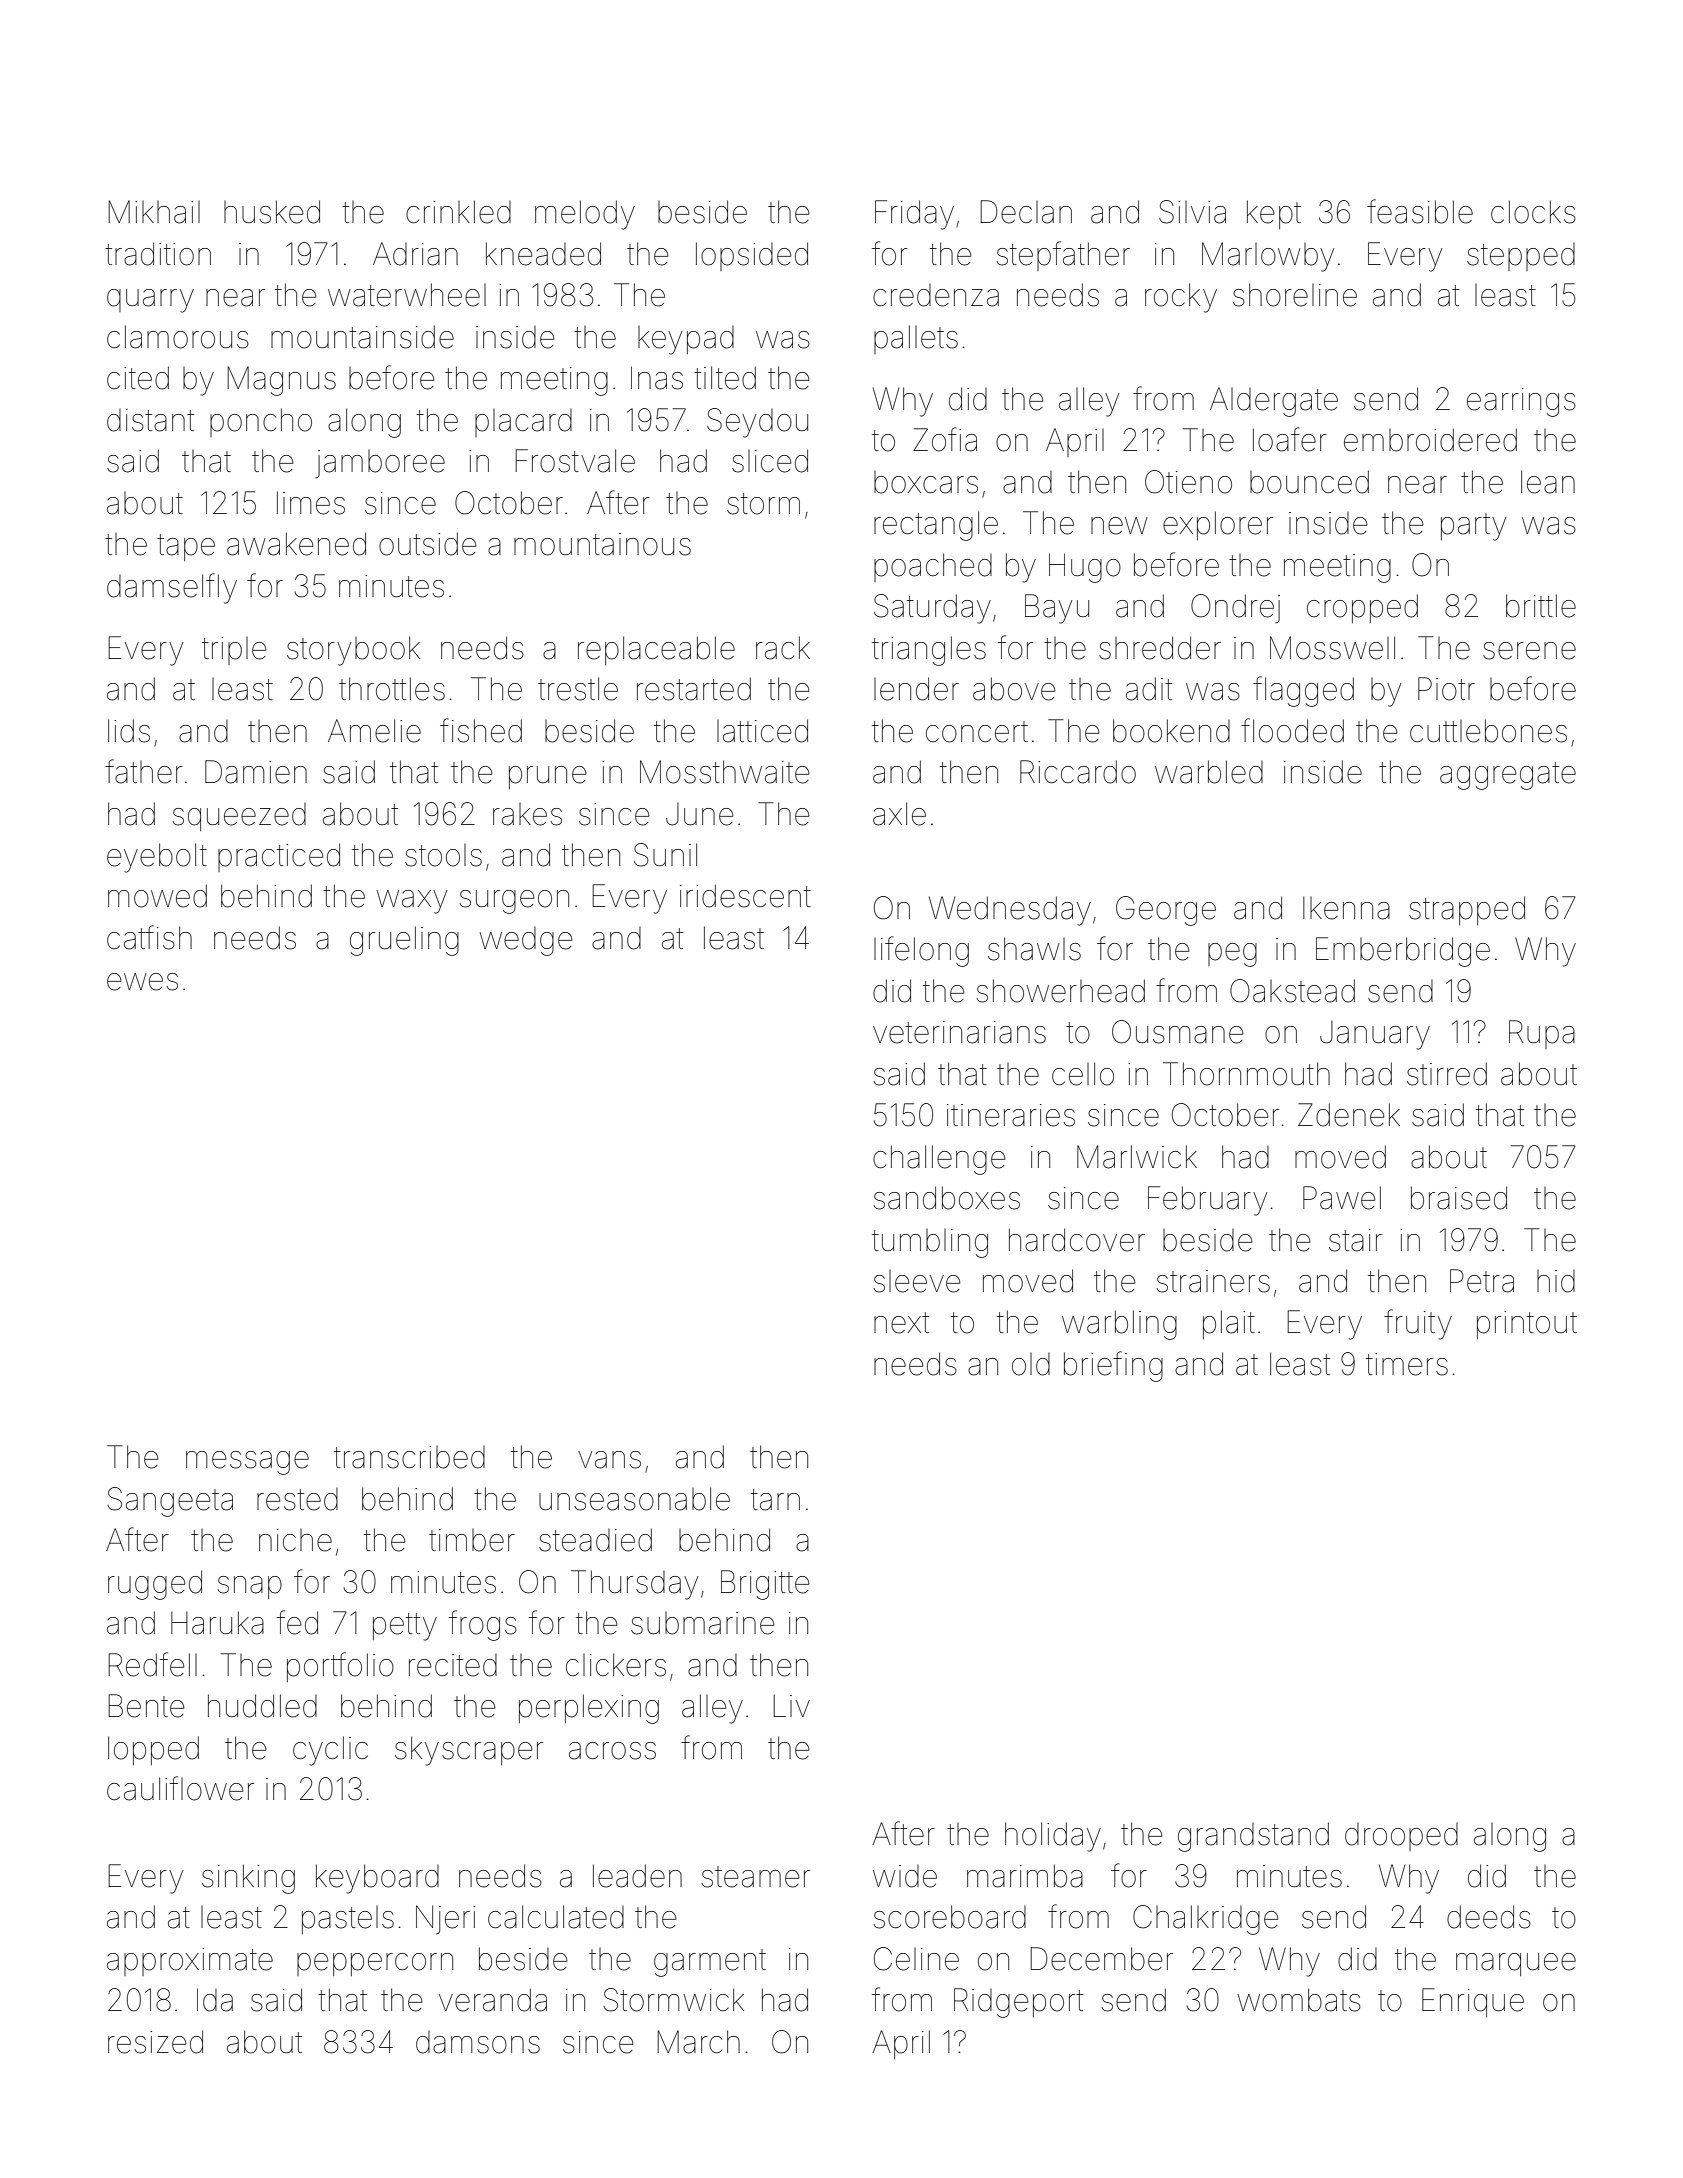 This screenshot has height=2178, width=1683. Describe the element at coordinates (783, 648) in the screenshot. I see `rack` at that location.
